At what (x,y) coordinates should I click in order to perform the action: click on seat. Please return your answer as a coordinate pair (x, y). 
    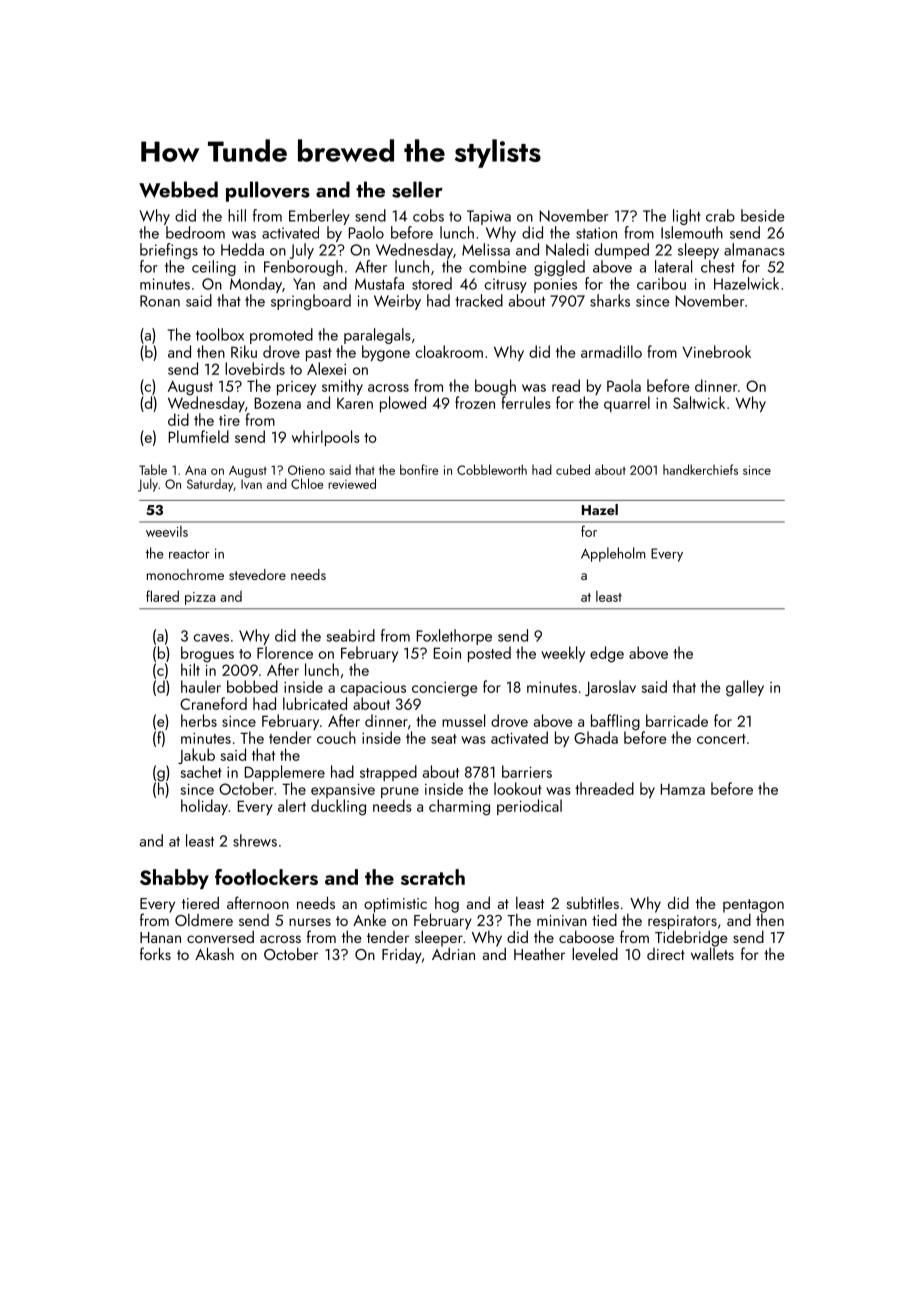
    Looking at the image, I should click on (444, 739).
